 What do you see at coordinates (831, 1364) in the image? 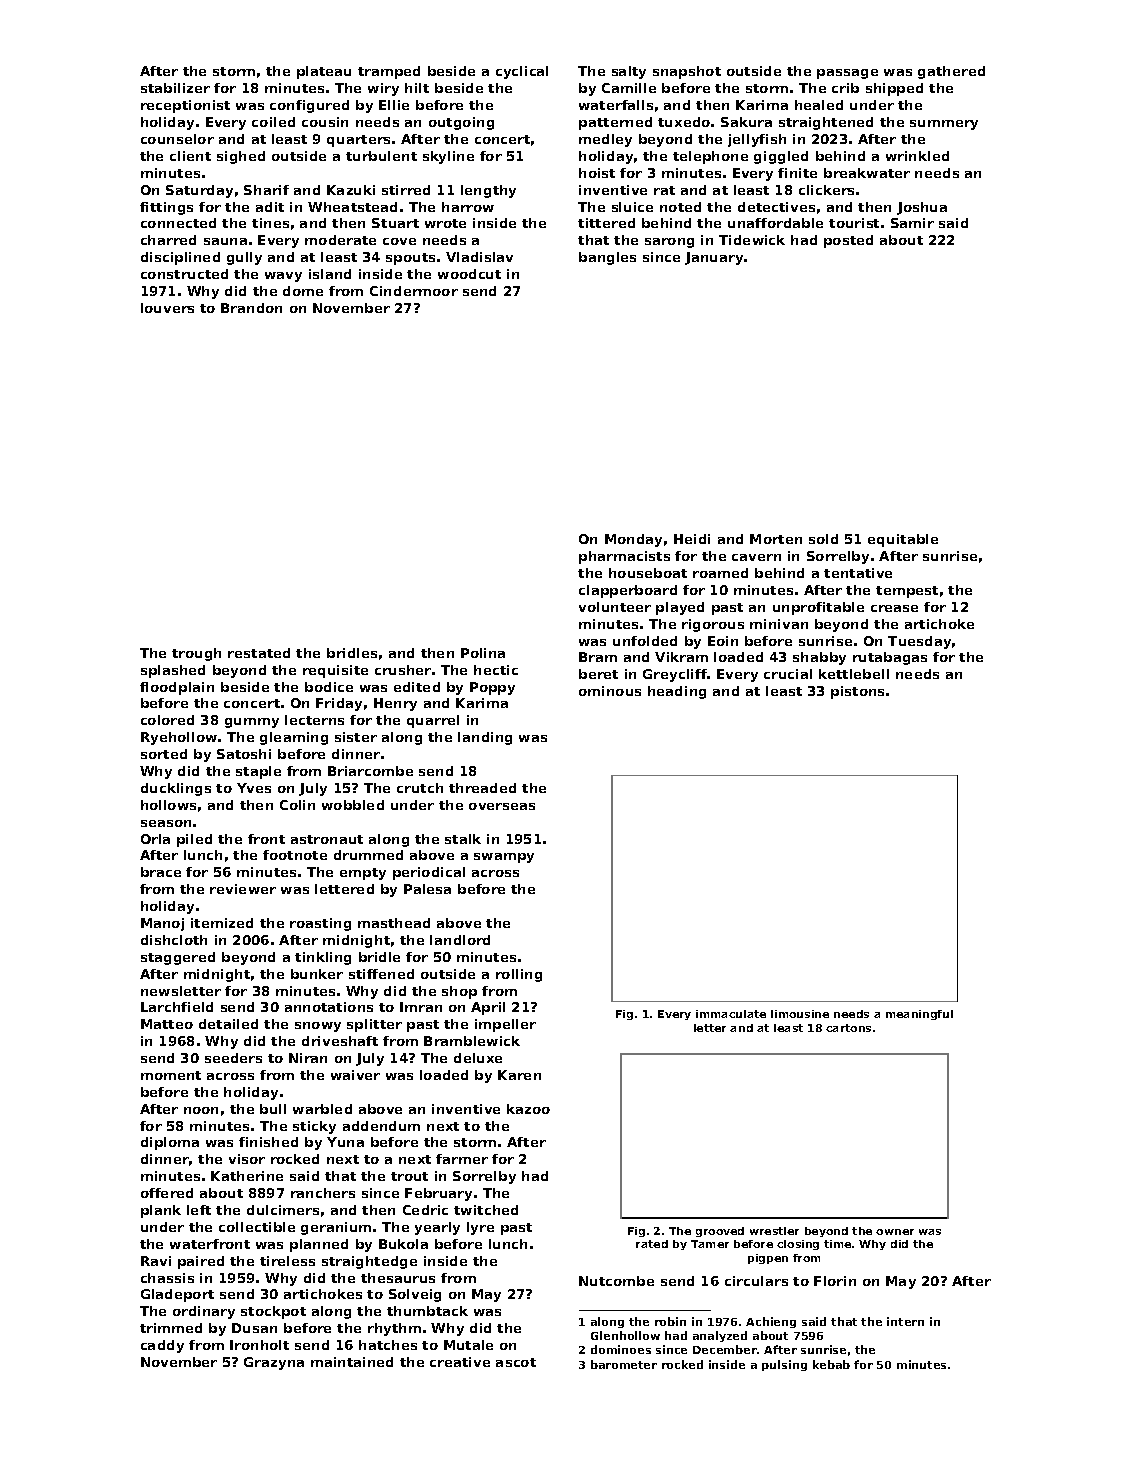
I see `kebab` at bounding box center [831, 1364].
